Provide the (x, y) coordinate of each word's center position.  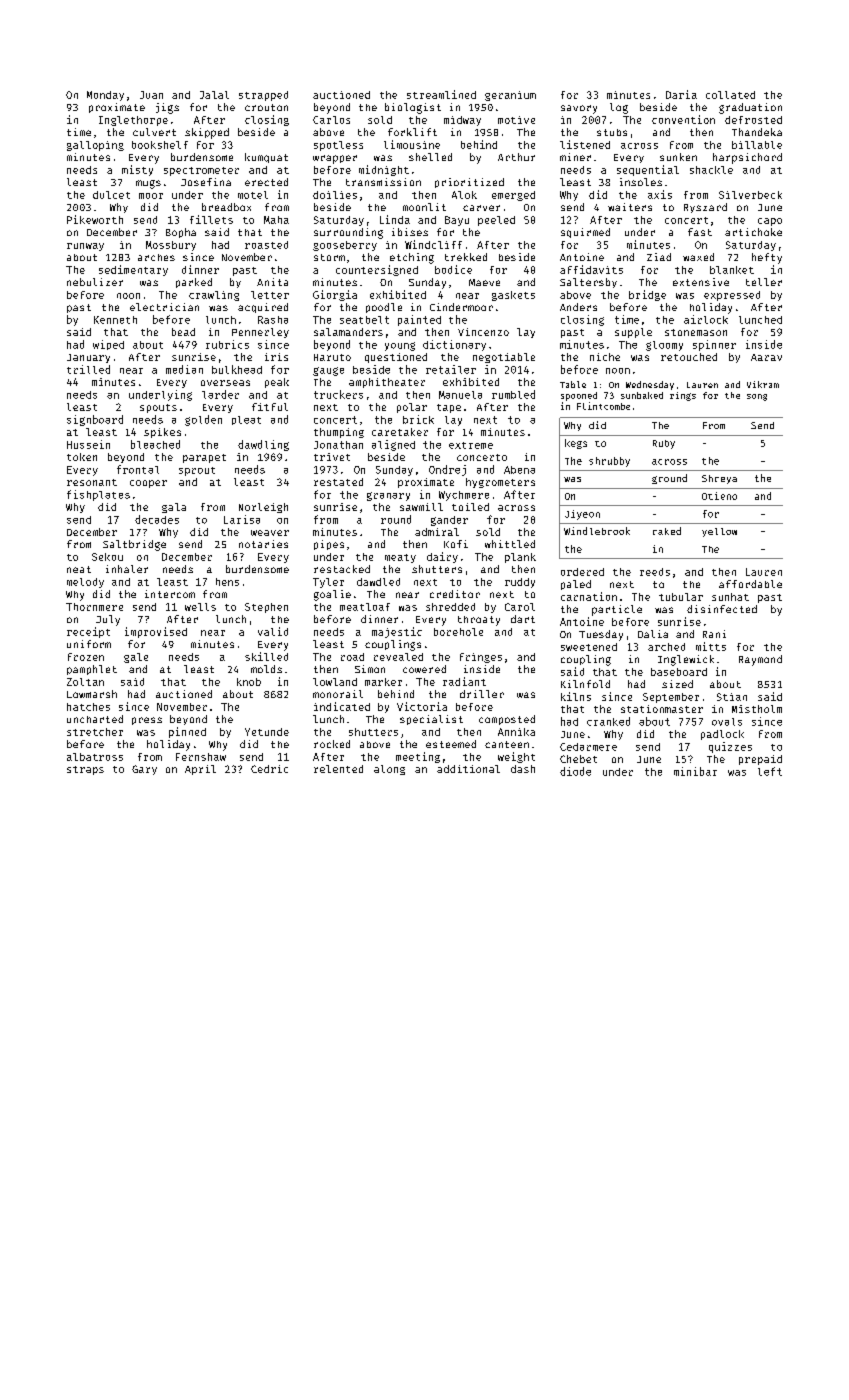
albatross (95, 757)
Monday (105, 96)
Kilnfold (585, 684)
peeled (496, 221)
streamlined (441, 94)
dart (523, 619)
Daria (681, 94)
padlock (722, 735)
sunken (678, 157)
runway (85, 247)
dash (523, 769)
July (108, 620)
